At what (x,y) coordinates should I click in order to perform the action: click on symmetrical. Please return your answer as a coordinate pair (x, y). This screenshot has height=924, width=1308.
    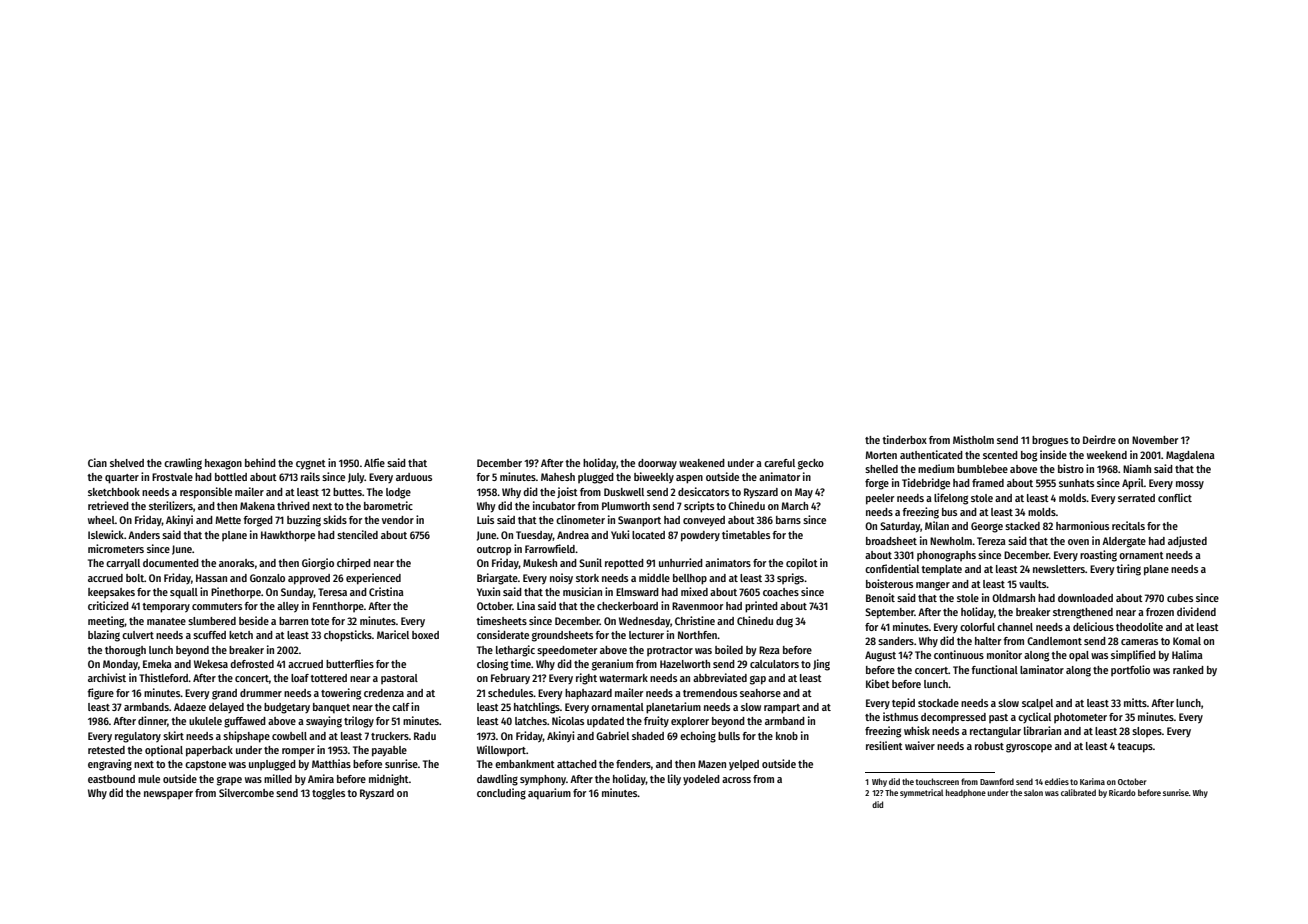
    Looking at the image, I should click on (921, 793).
